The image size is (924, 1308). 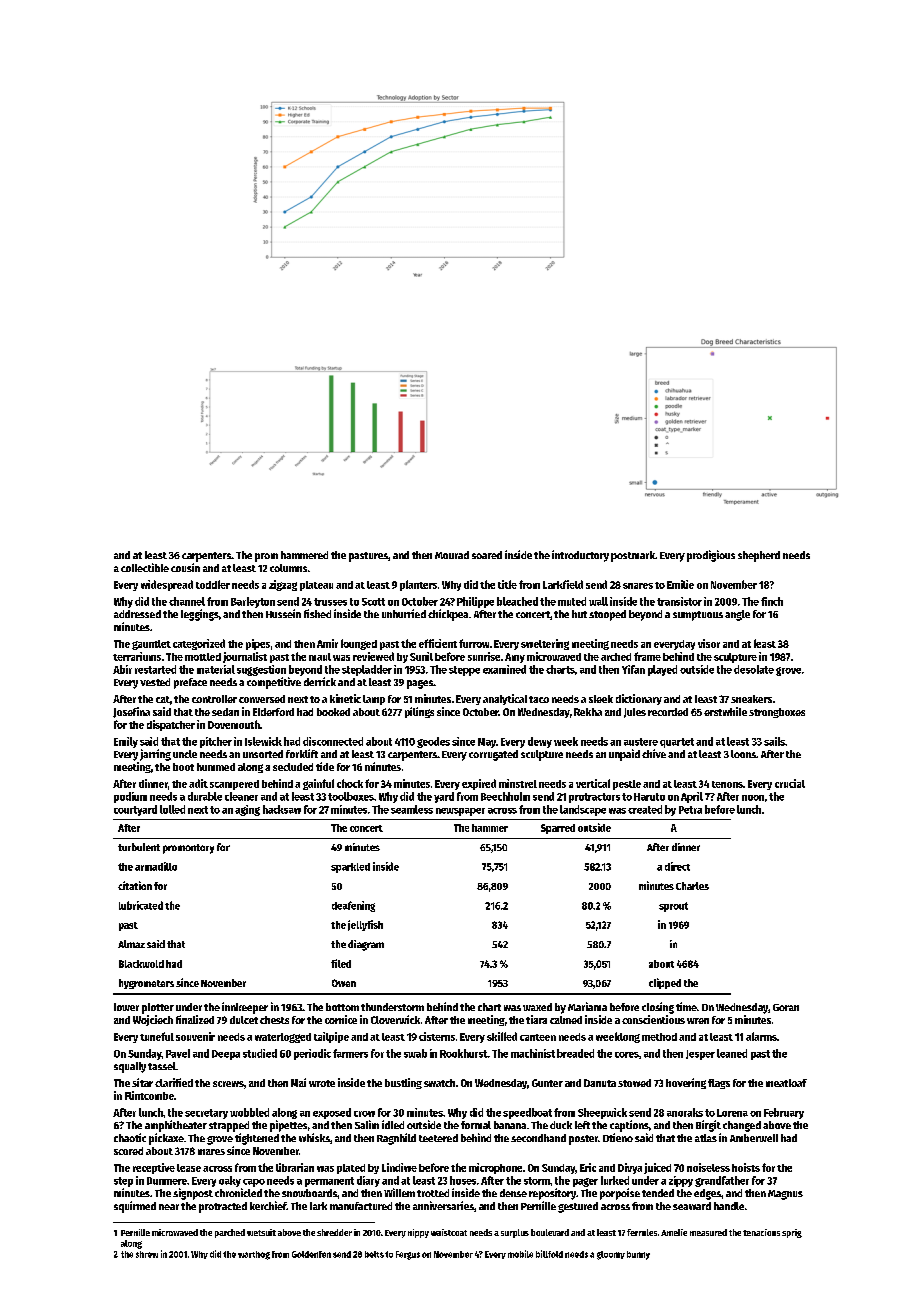 I want to click on chive, so click(x=654, y=753).
